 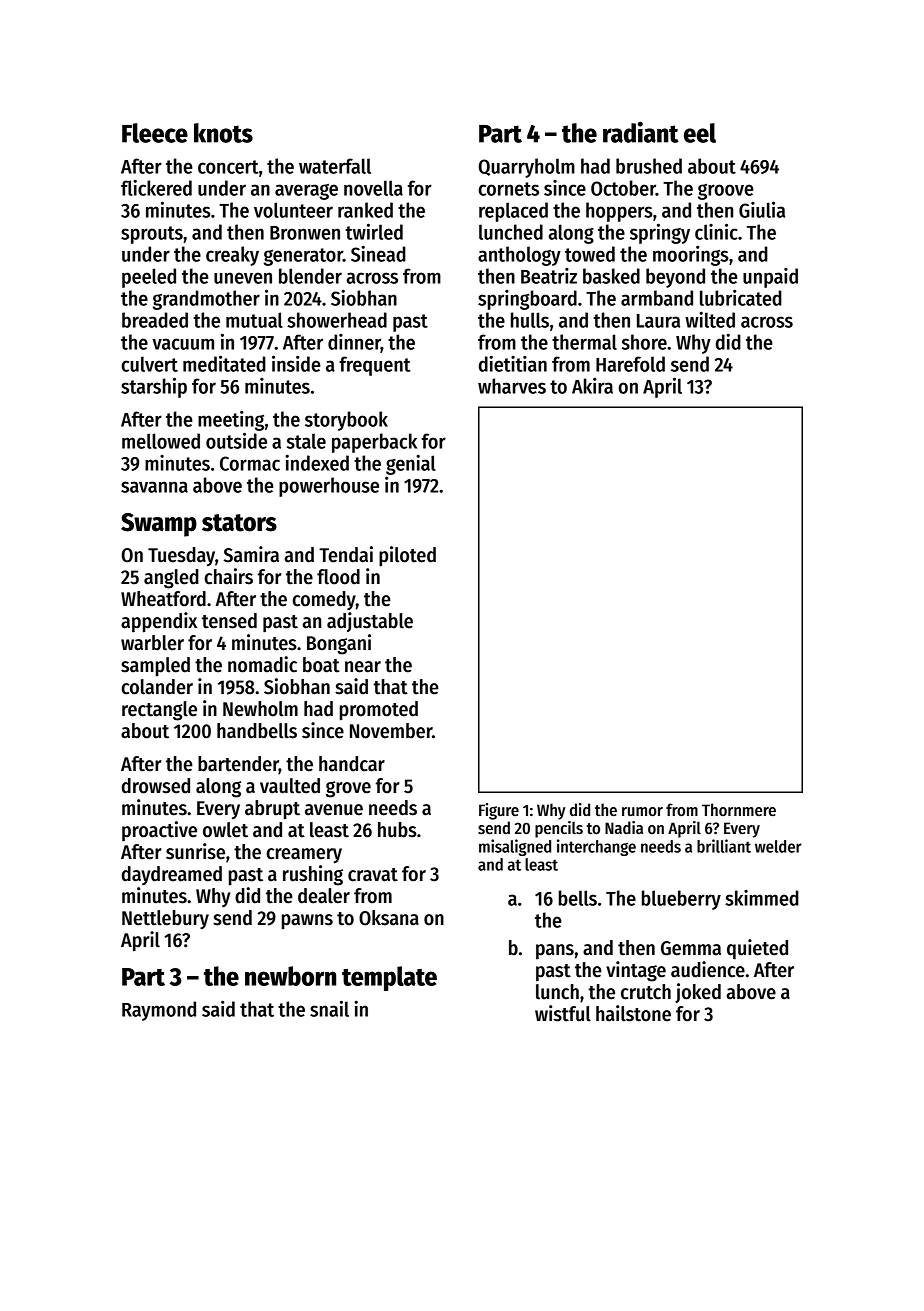 I want to click on Samira, so click(x=251, y=554).
